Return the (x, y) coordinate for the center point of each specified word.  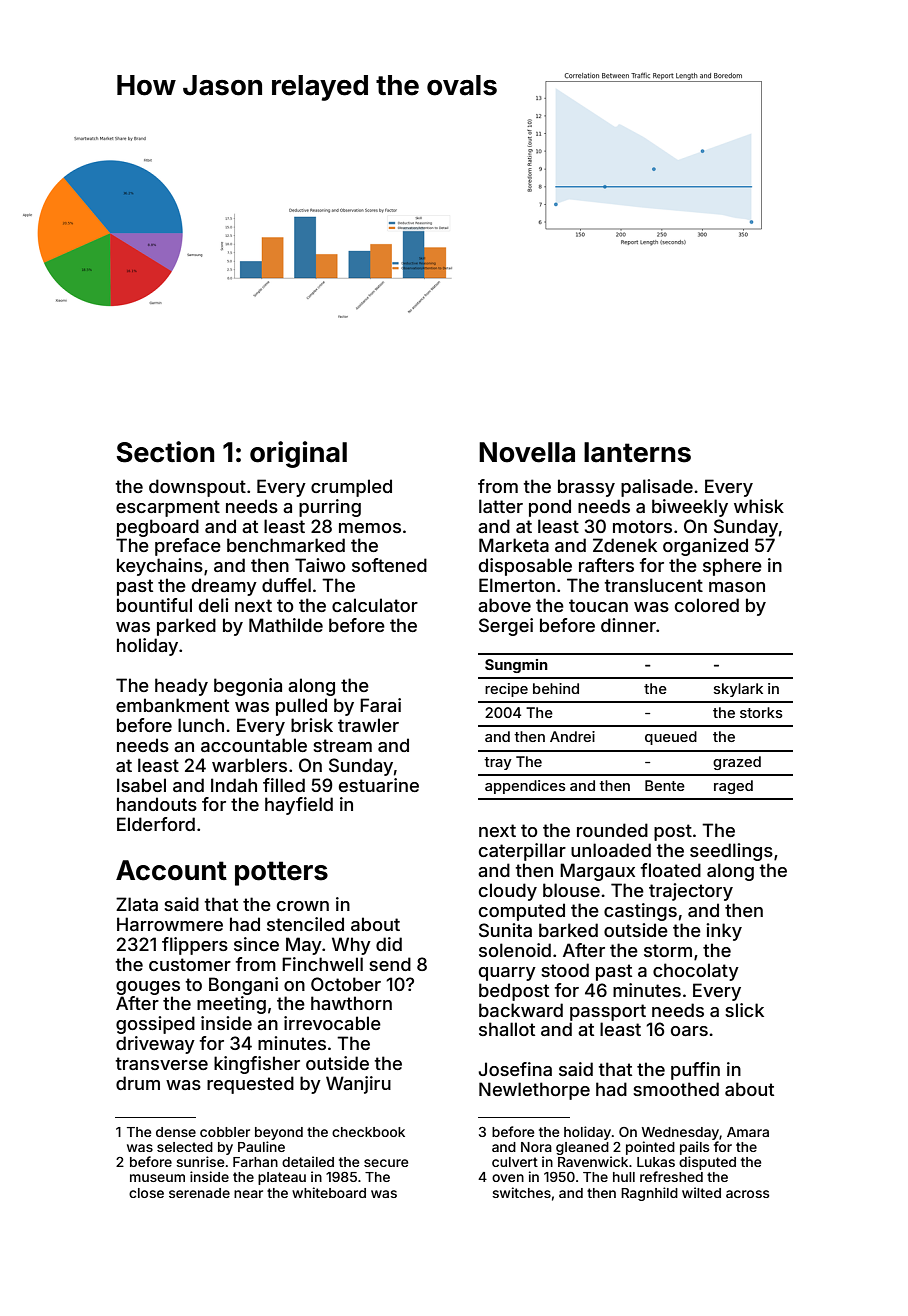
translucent (653, 585)
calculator (375, 605)
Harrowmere (170, 924)
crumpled (351, 488)
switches (521, 1192)
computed (522, 912)
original (298, 454)
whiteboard (329, 1192)
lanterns (637, 452)
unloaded (611, 850)
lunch (201, 725)
